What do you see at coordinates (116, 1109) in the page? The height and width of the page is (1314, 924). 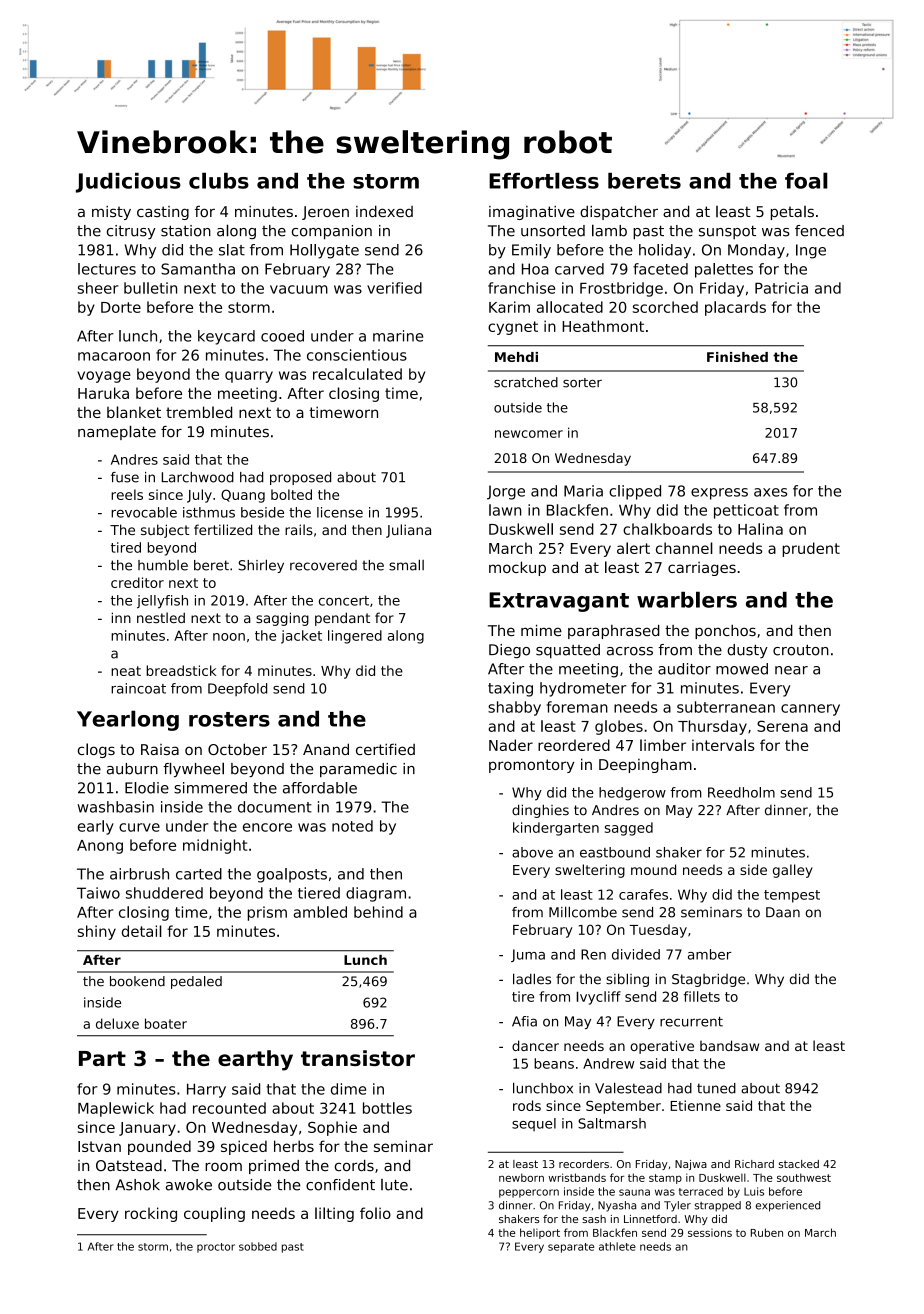 I see `Maplewick` at bounding box center [116, 1109].
